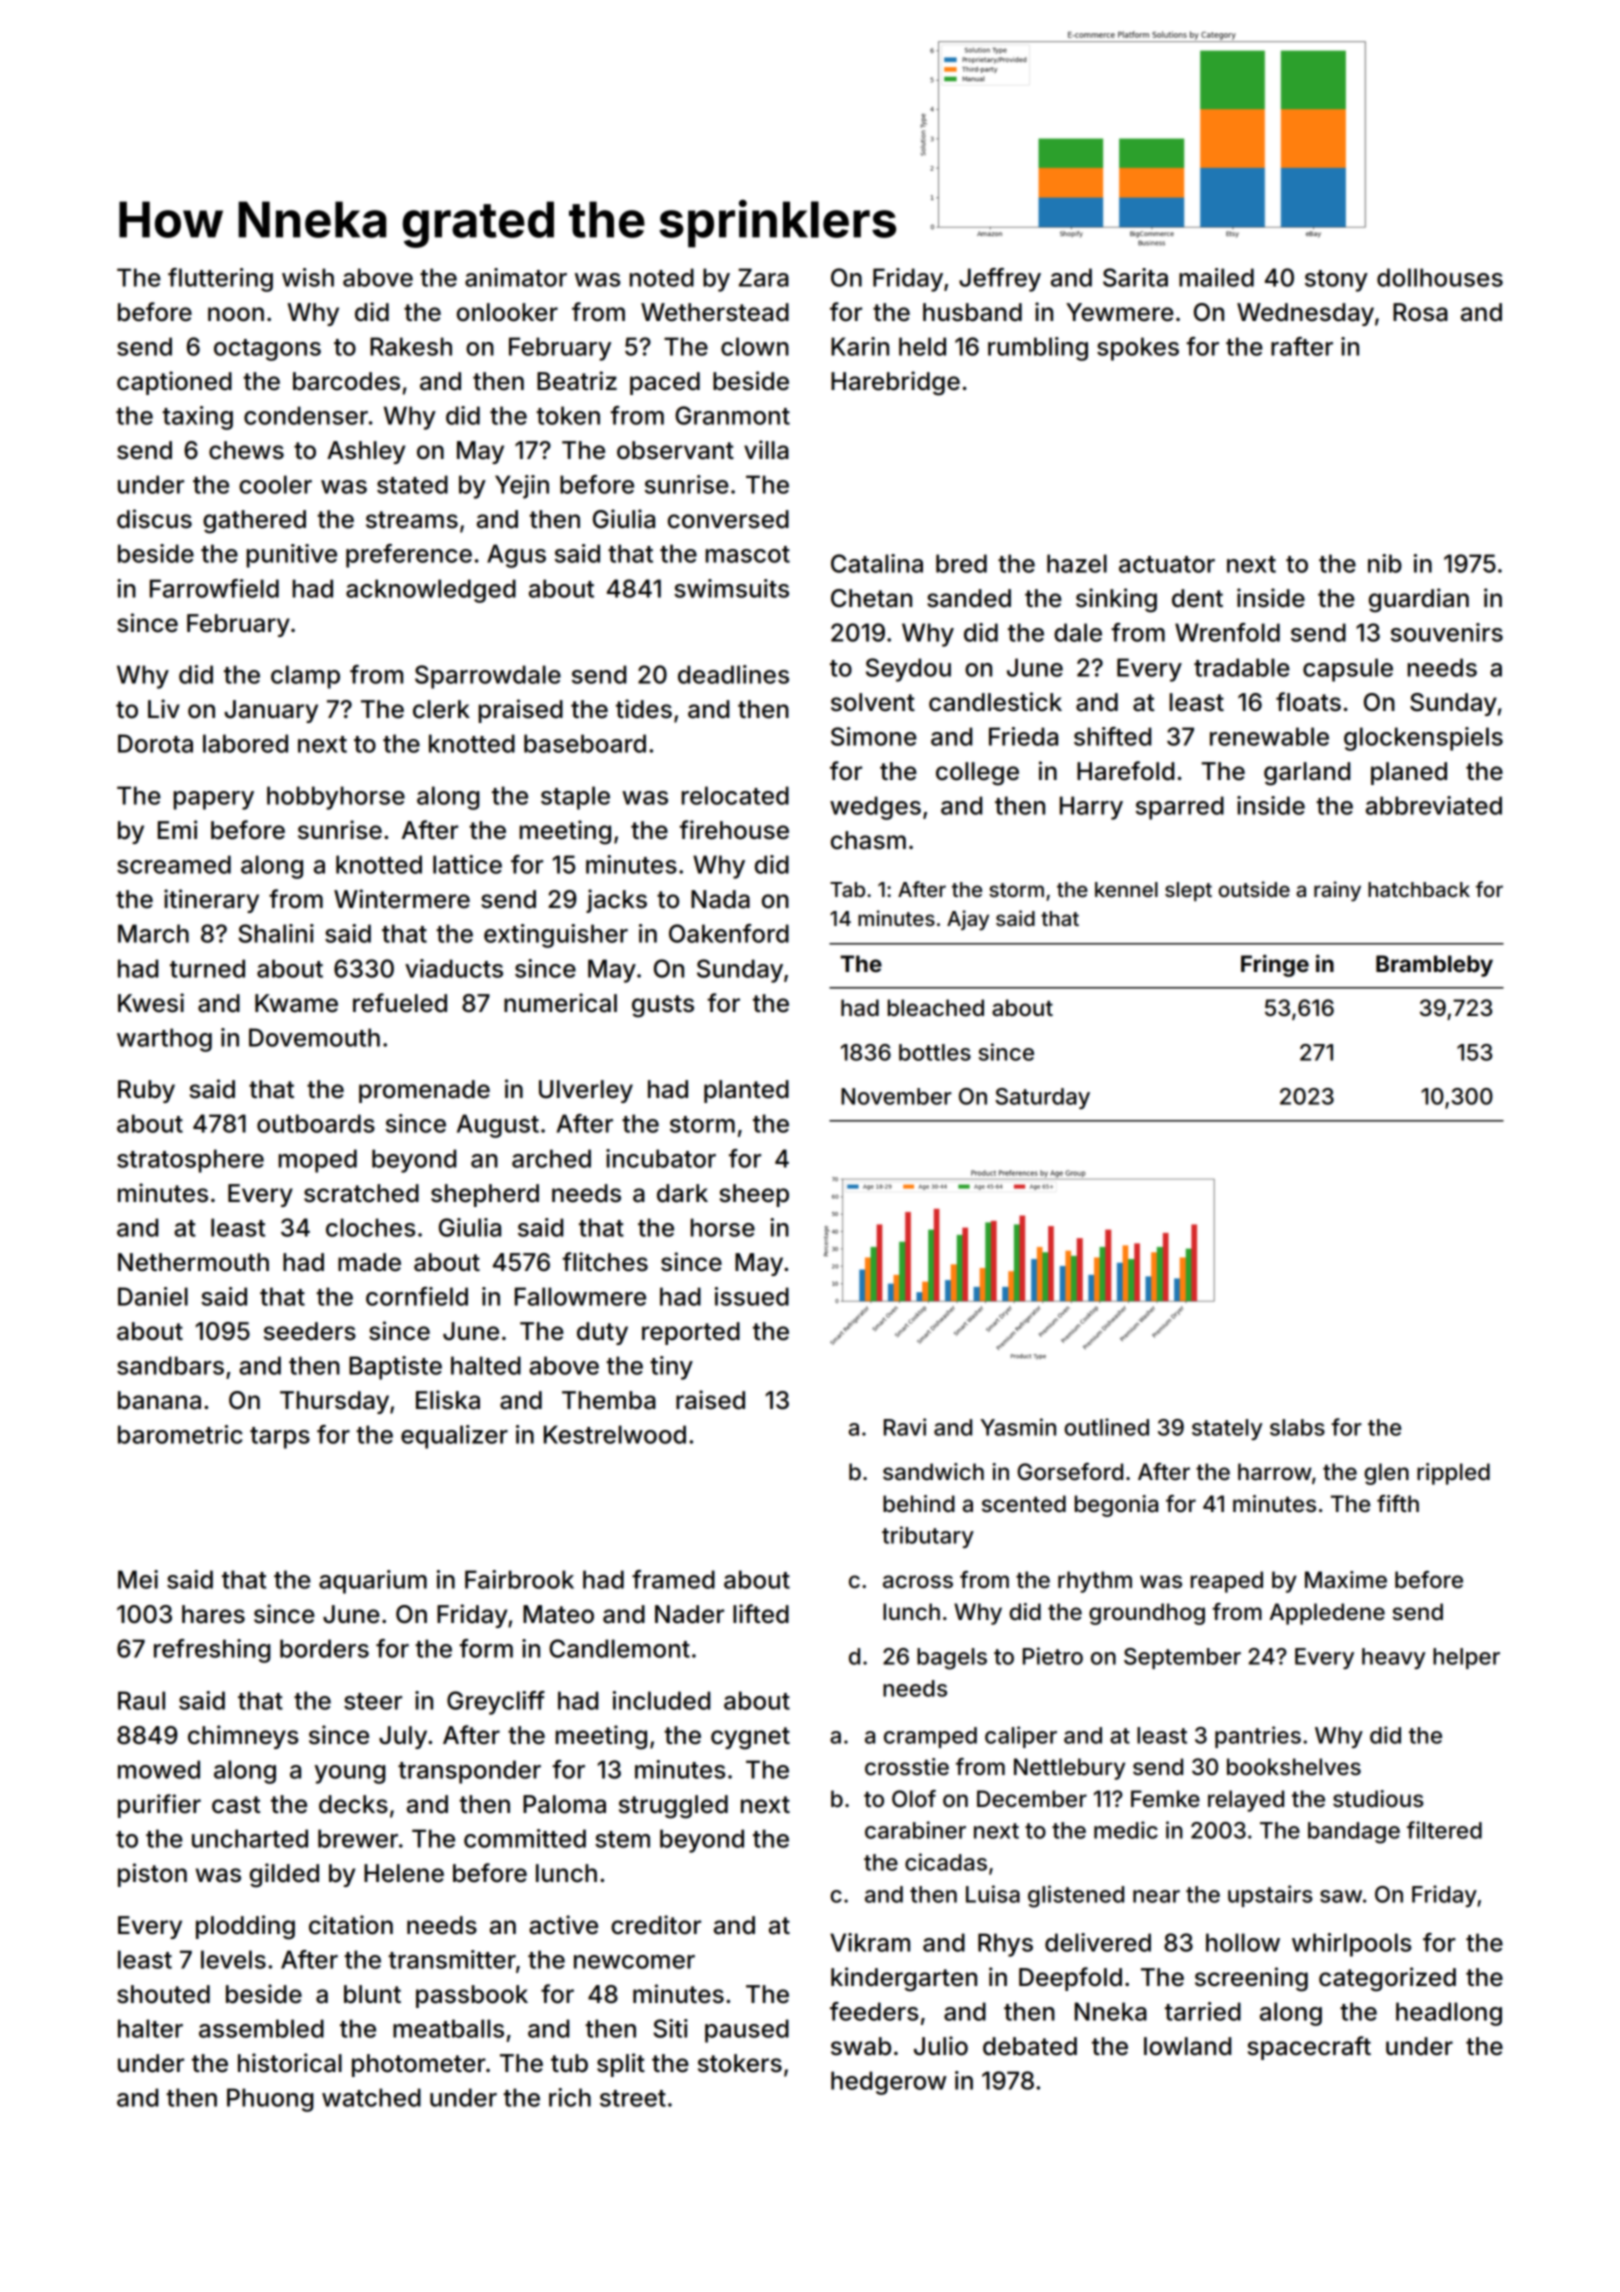 Image resolution: width=1620 pixels, height=2292 pixels. What do you see at coordinates (1216, 277) in the screenshot?
I see `mailed` at bounding box center [1216, 277].
